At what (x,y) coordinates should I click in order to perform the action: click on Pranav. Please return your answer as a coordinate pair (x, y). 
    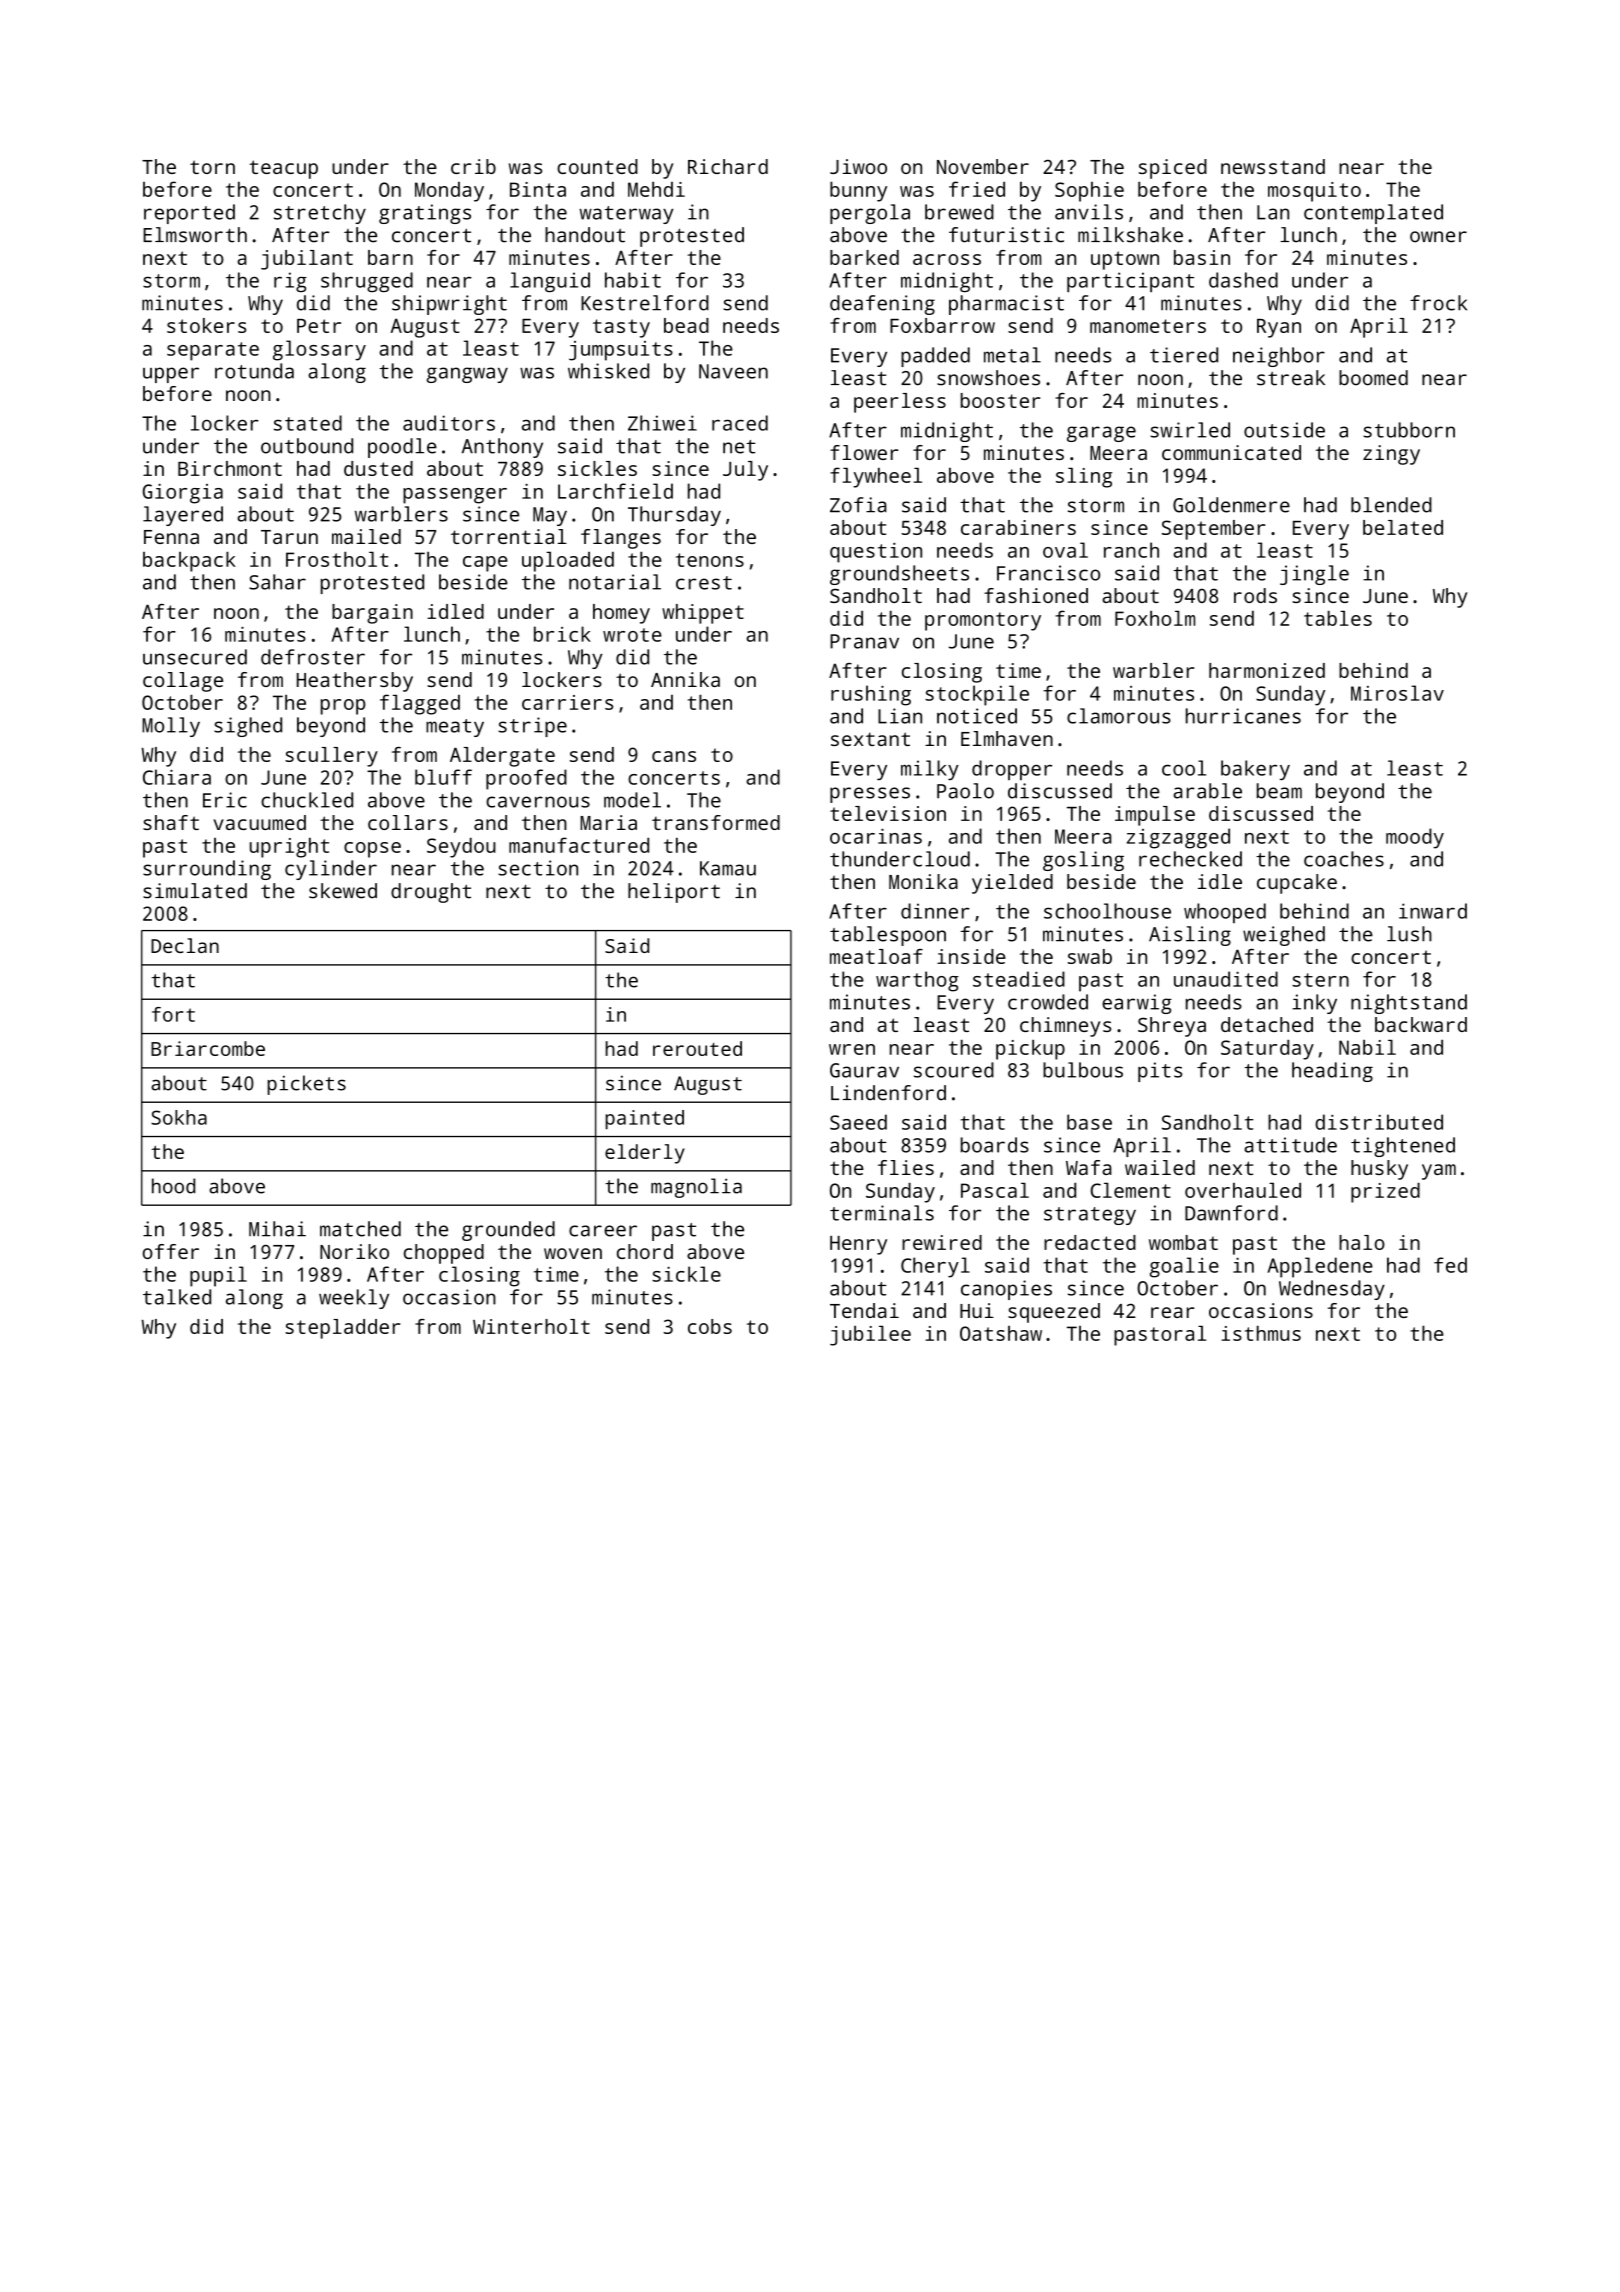
    Looking at the image, I should click on (864, 641).
